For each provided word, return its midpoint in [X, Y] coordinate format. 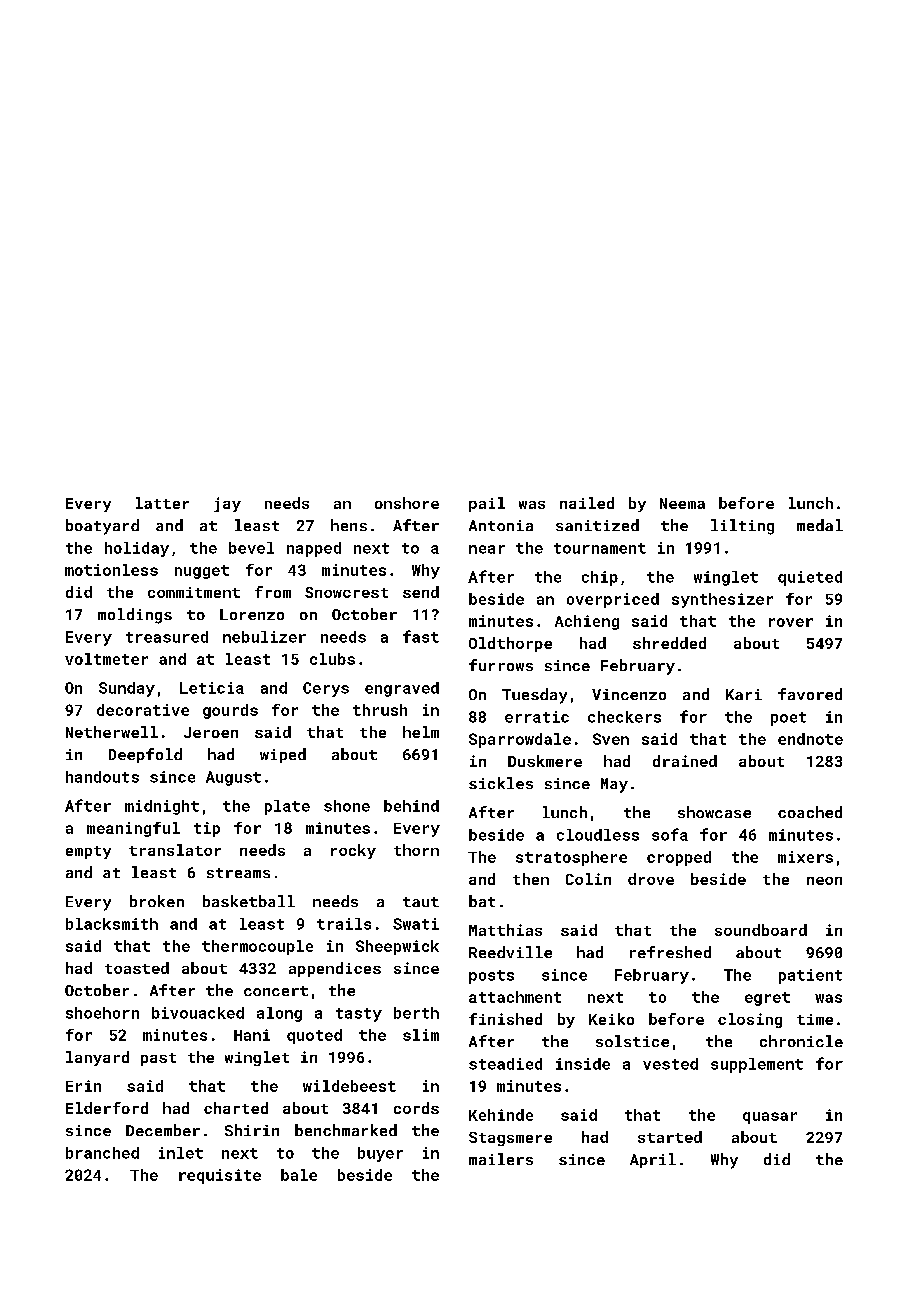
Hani [252, 1035]
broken [157, 901]
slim [421, 1035]
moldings [135, 616]
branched [102, 1153]
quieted [810, 578]
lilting [742, 527]
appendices [335, 969]
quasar [770, 1118]
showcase [714, 812]
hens [349, 525]
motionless [111, 570]
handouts [102, 777]
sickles [501, 783]
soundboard [761, 930]
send [421, 592]
